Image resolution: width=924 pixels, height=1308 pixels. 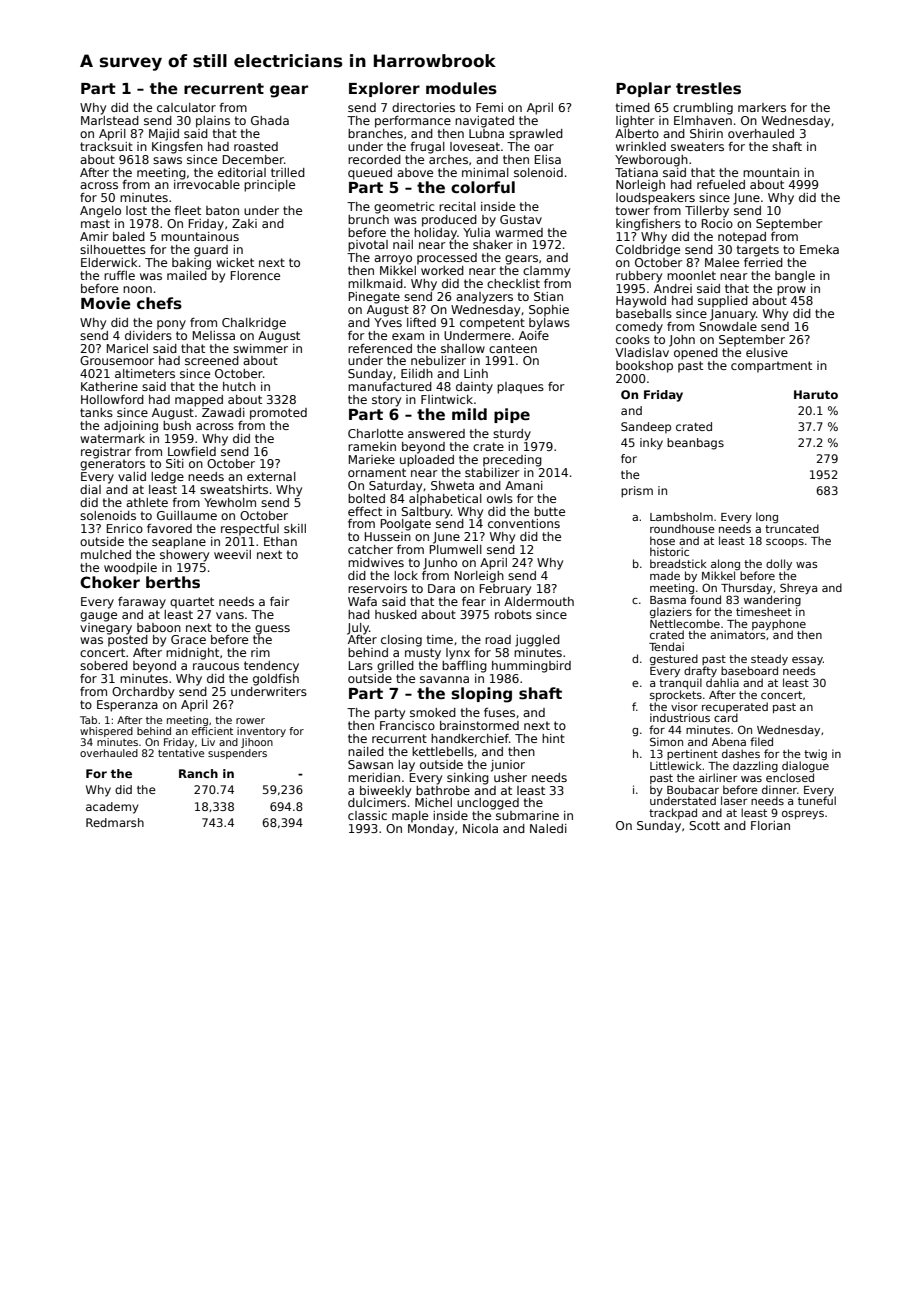 What do you see at coordinates (762, 107) in the image?
I see `markers` at bounding box center [762, 107].
